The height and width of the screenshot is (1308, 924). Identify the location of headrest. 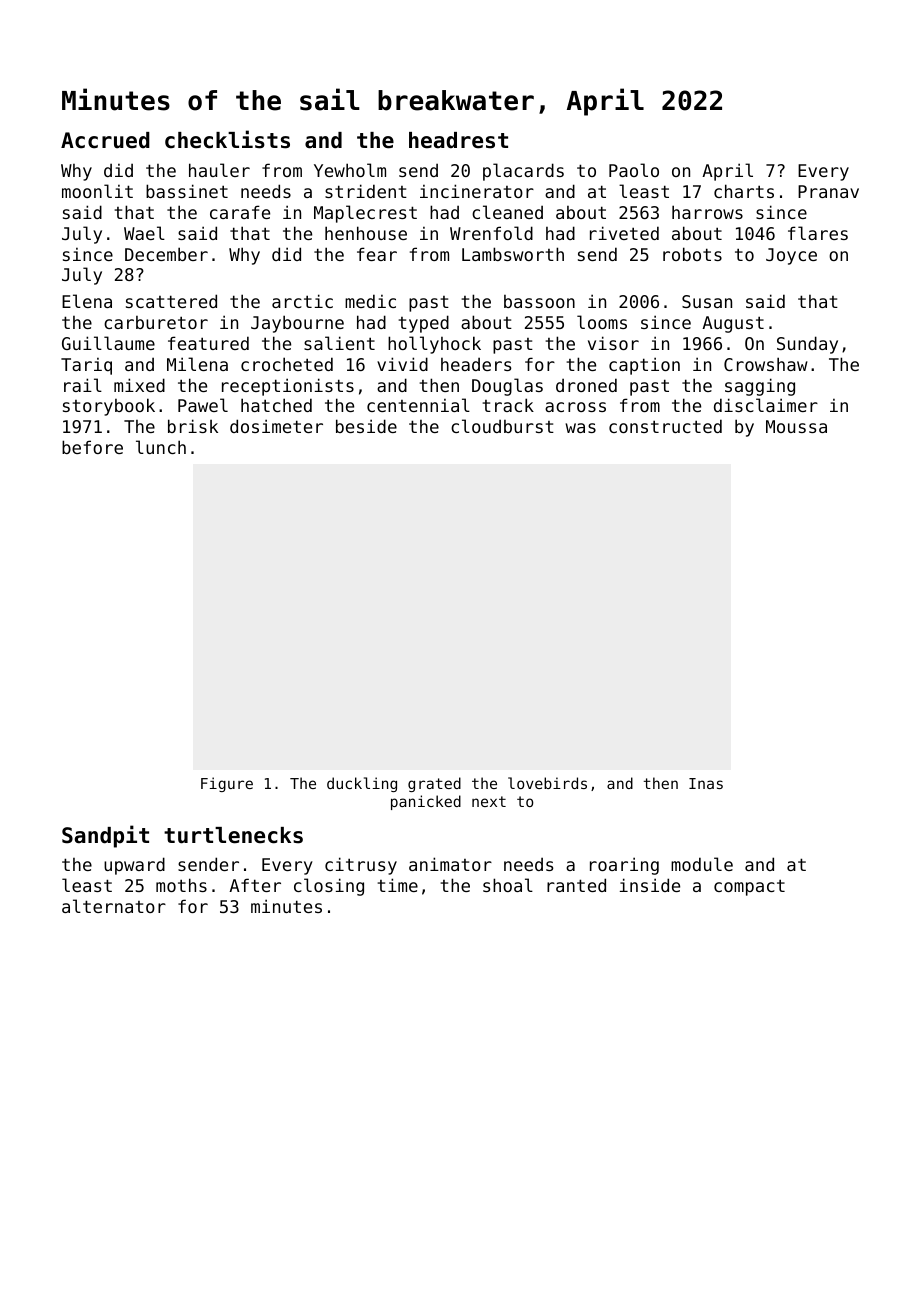
(458, 140).
